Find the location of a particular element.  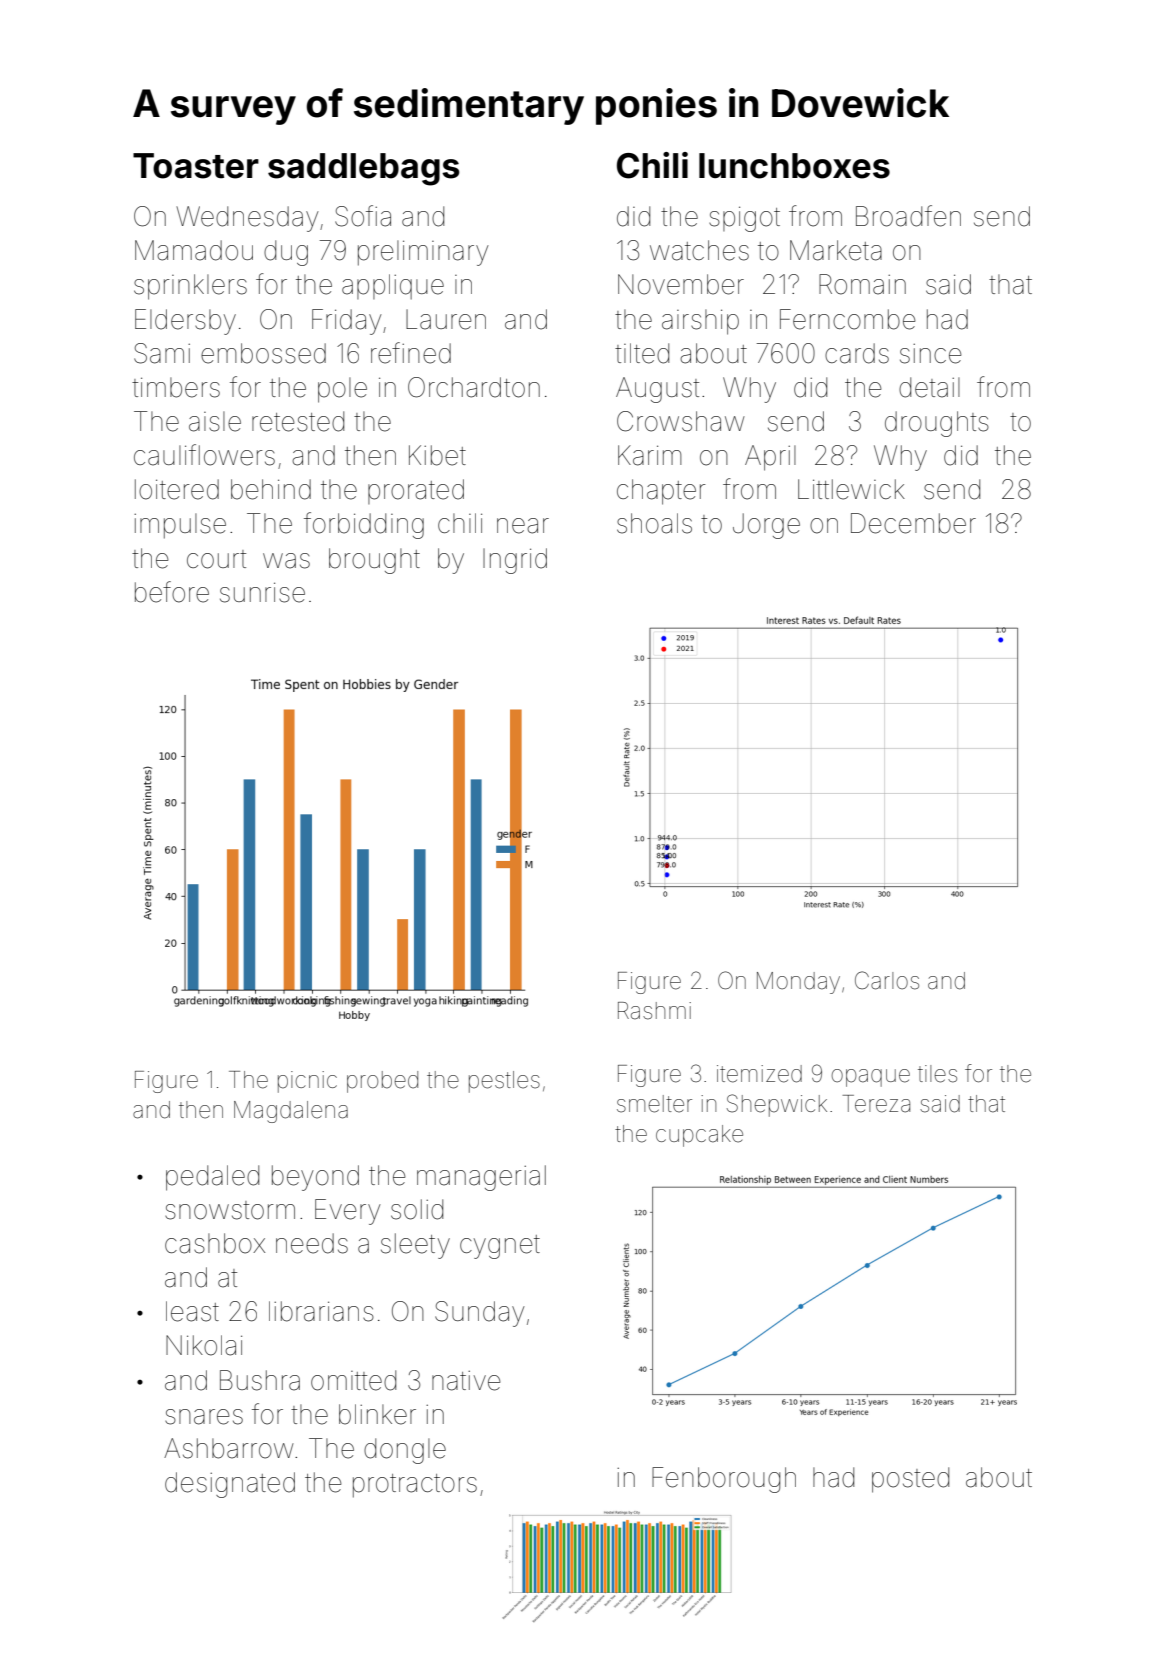

sunrise is located at coordinates (262, 592).
